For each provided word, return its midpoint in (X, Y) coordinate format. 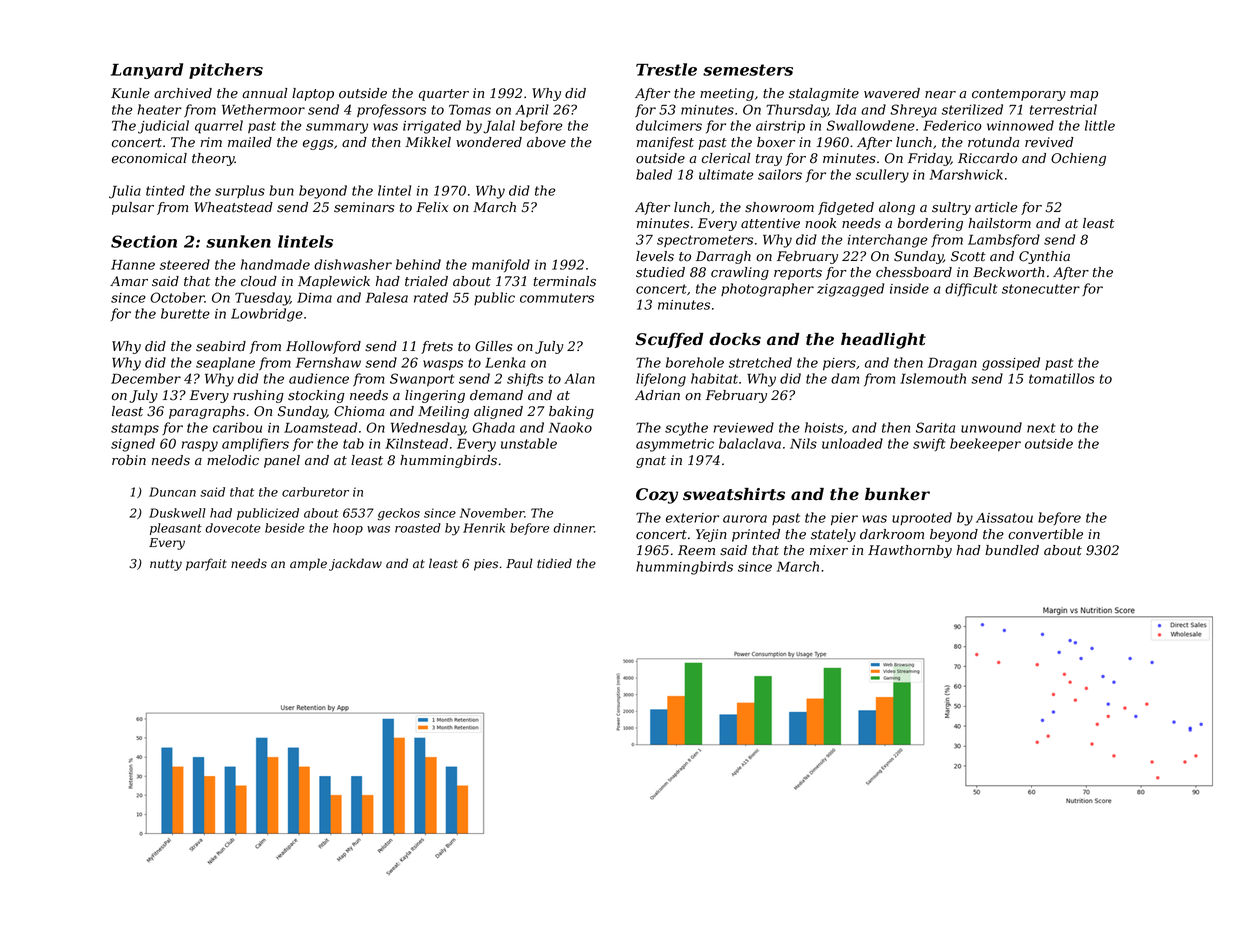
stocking (316, 396)
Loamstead (320, 427)
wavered (892, 93)
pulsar (133, 208)
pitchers (226, 71)
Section (144, 241)
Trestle (666, 69)
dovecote (233, 528)
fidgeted (846, 208)
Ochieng (1078, 159)
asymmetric (675, 445)
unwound (991, 427)
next (1041, 428)
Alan (579, 378)
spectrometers (705, 241)
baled (654, 174)
